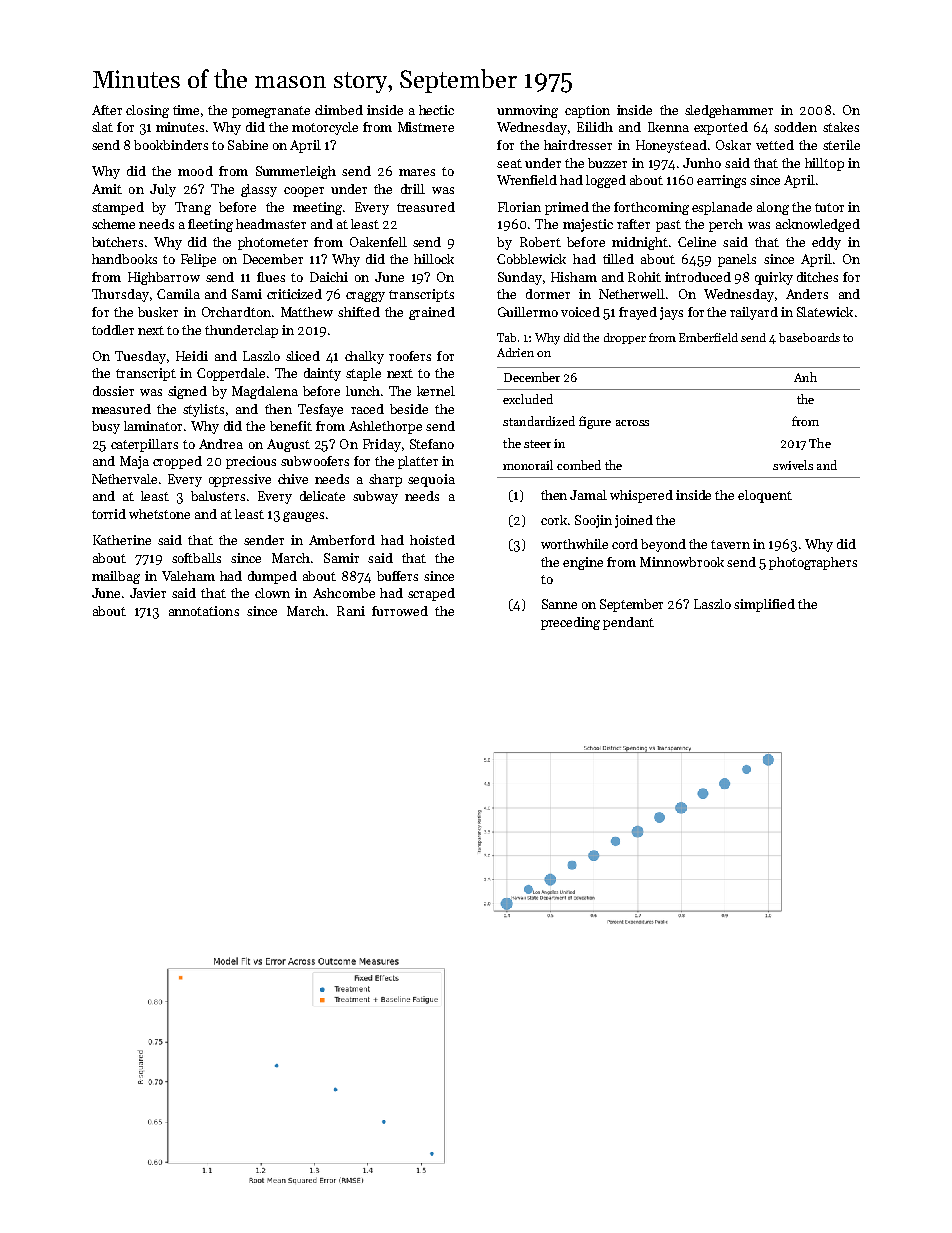 This screenshot has width=952, height=1233. What do you see at coordinates (410, 356) in the screenshot?
I see `roofers` at bounding box center [410, 356].
